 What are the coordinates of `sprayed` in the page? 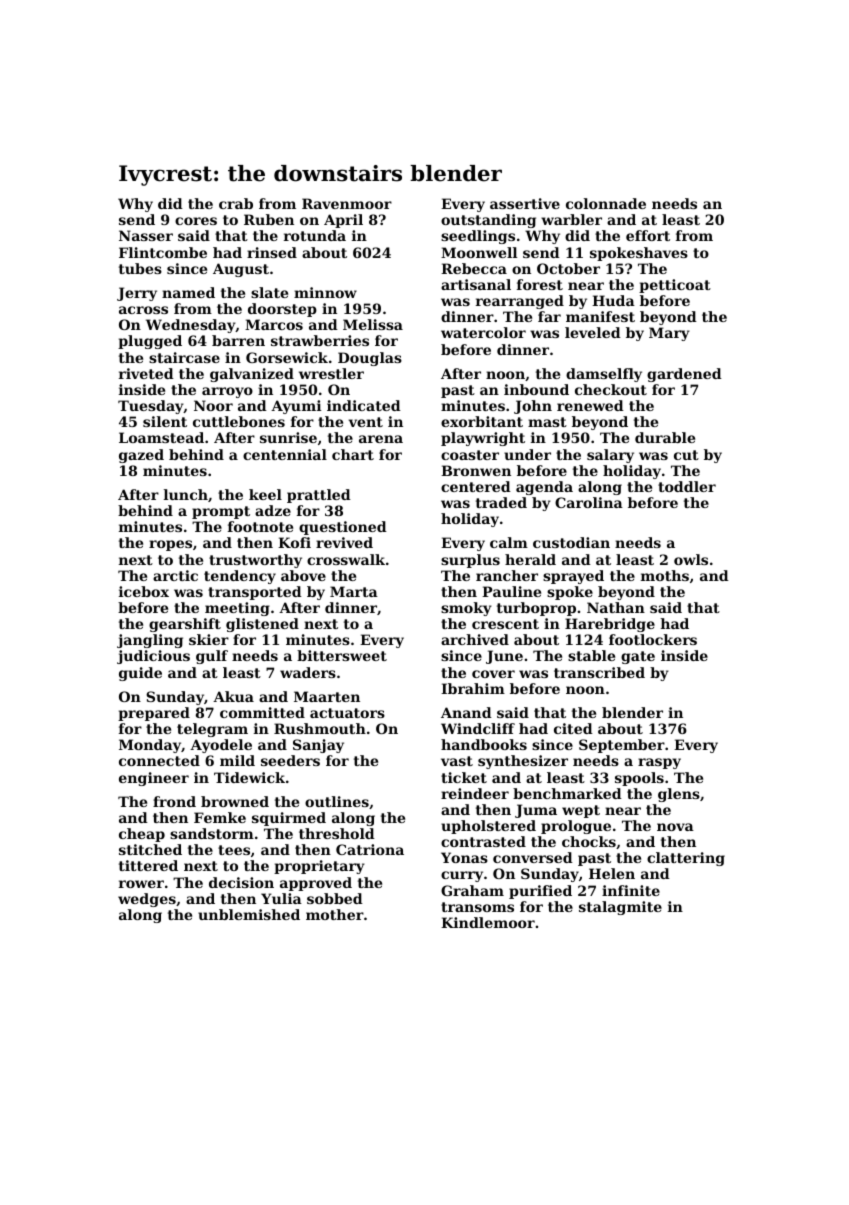 It's located at (573, 577).
